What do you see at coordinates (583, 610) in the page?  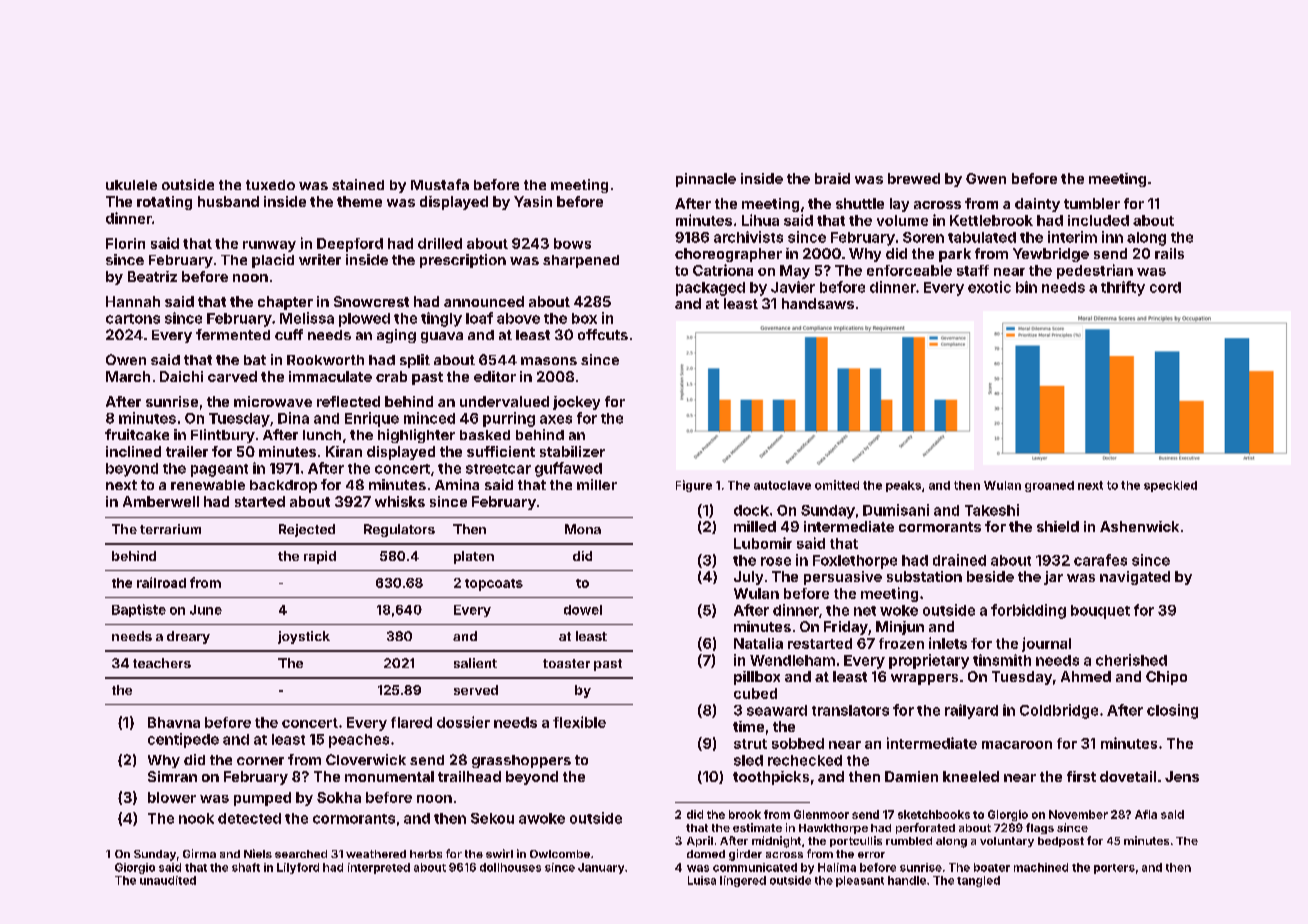 I see `dowel` at bounding box center [583, 610].
